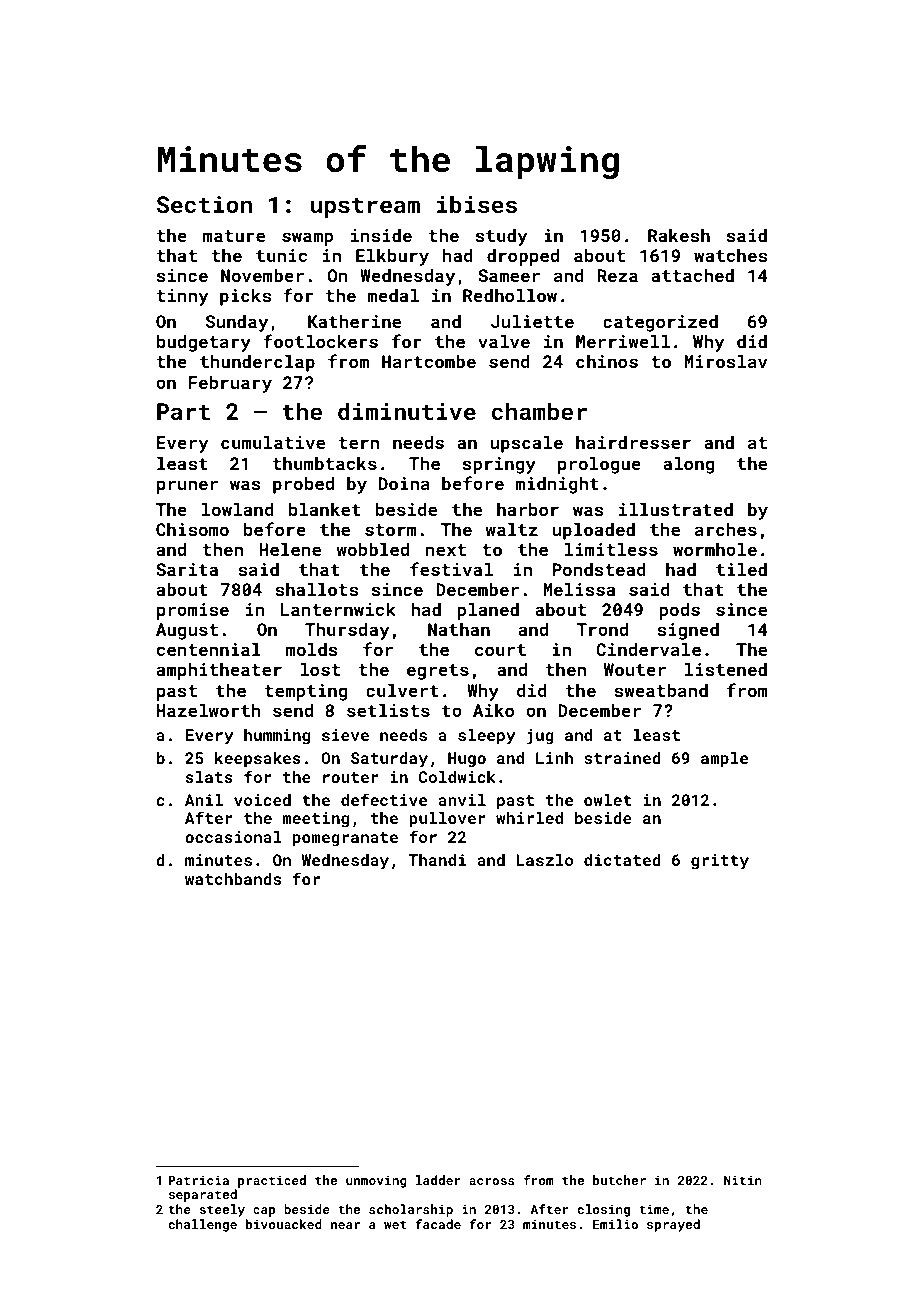 This document has width=924, height=1311. What do you see at coordinates (451, 569) in the document?
I see `festival` at bounding box center [451, 569].
